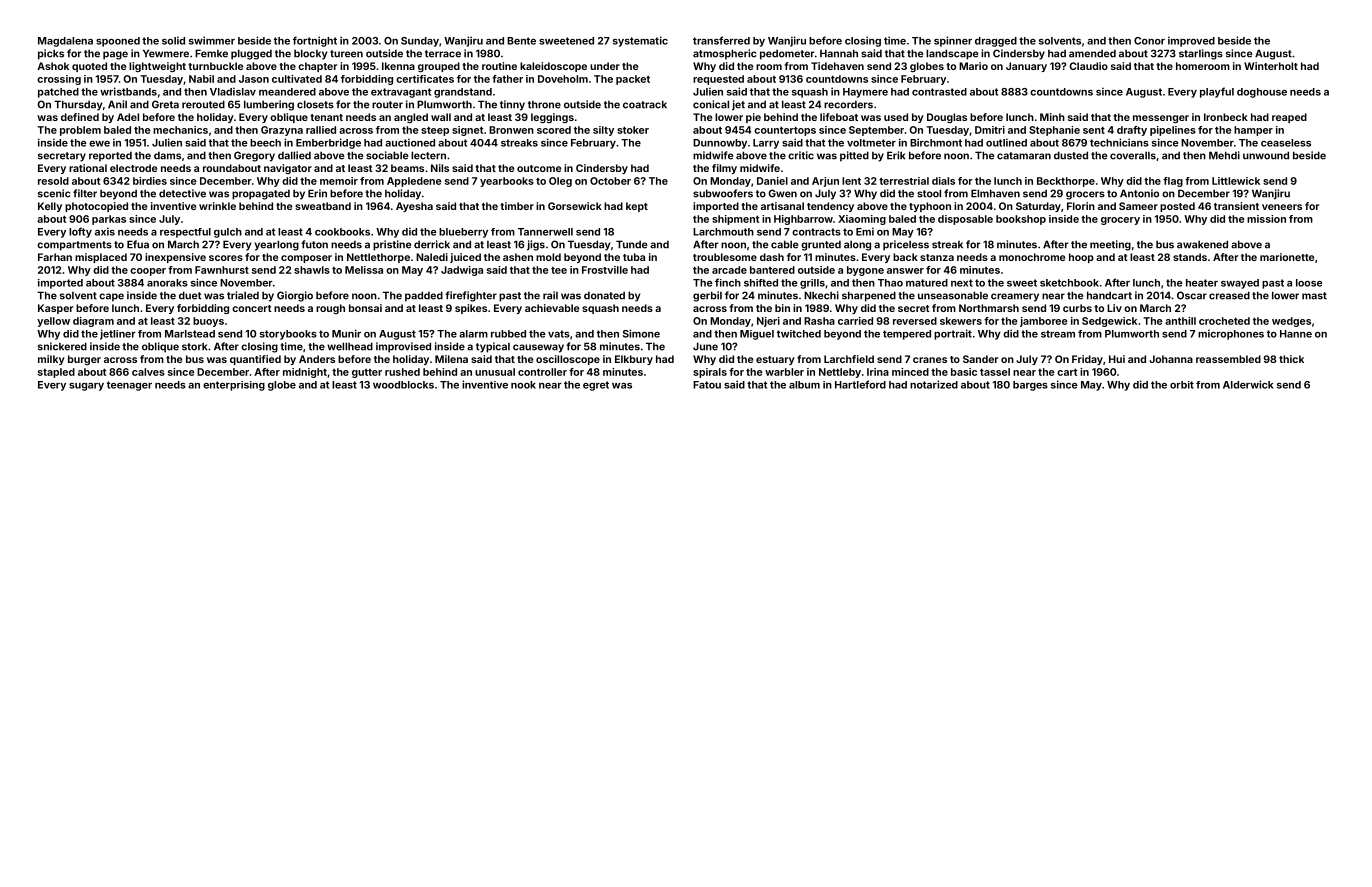 This screenshot has width=1372, height=887. I want to click on navigator, so click(288, 169).
